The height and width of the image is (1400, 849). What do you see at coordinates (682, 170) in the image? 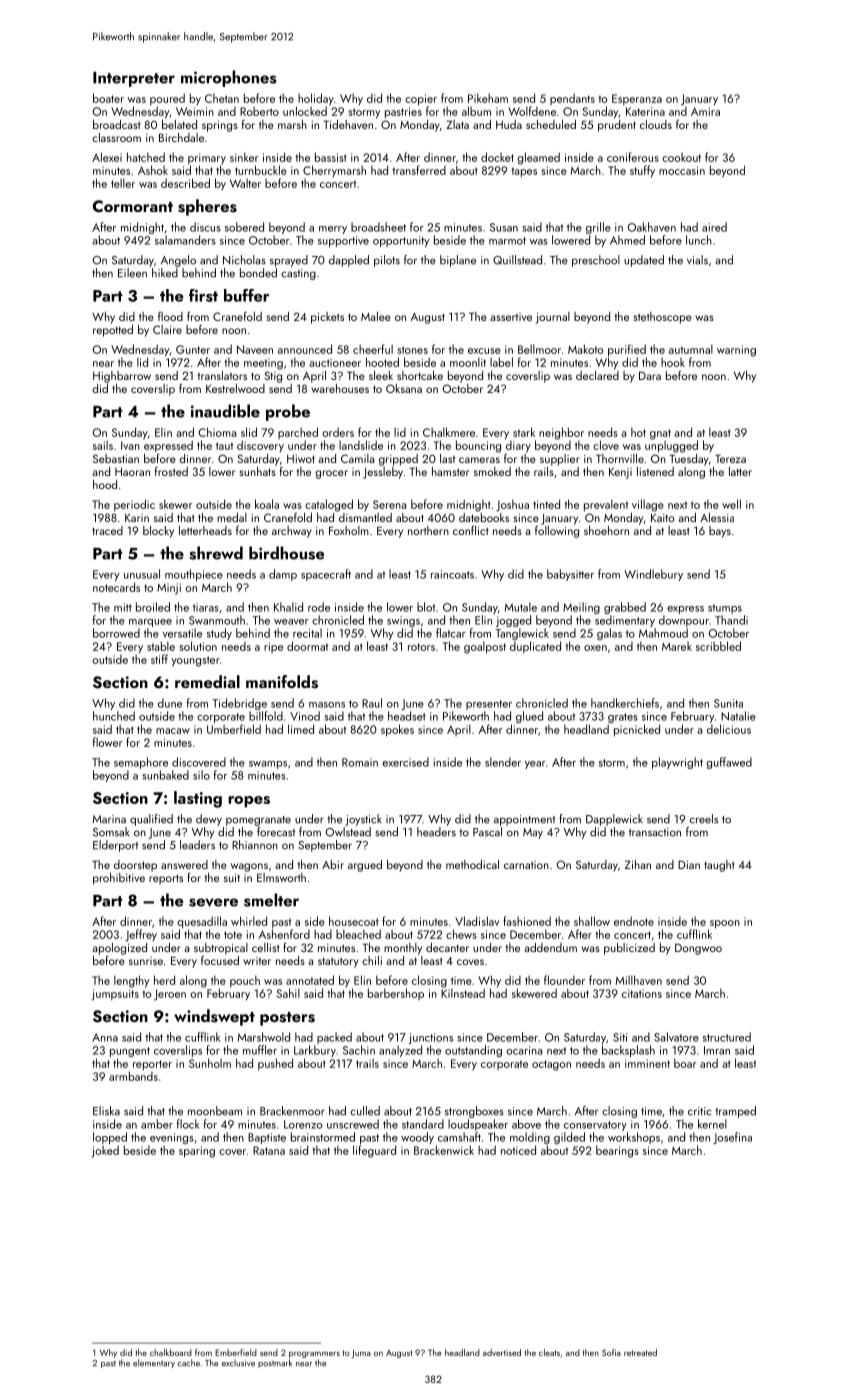
I see `moccasin` at bounding box center [682, 170].
